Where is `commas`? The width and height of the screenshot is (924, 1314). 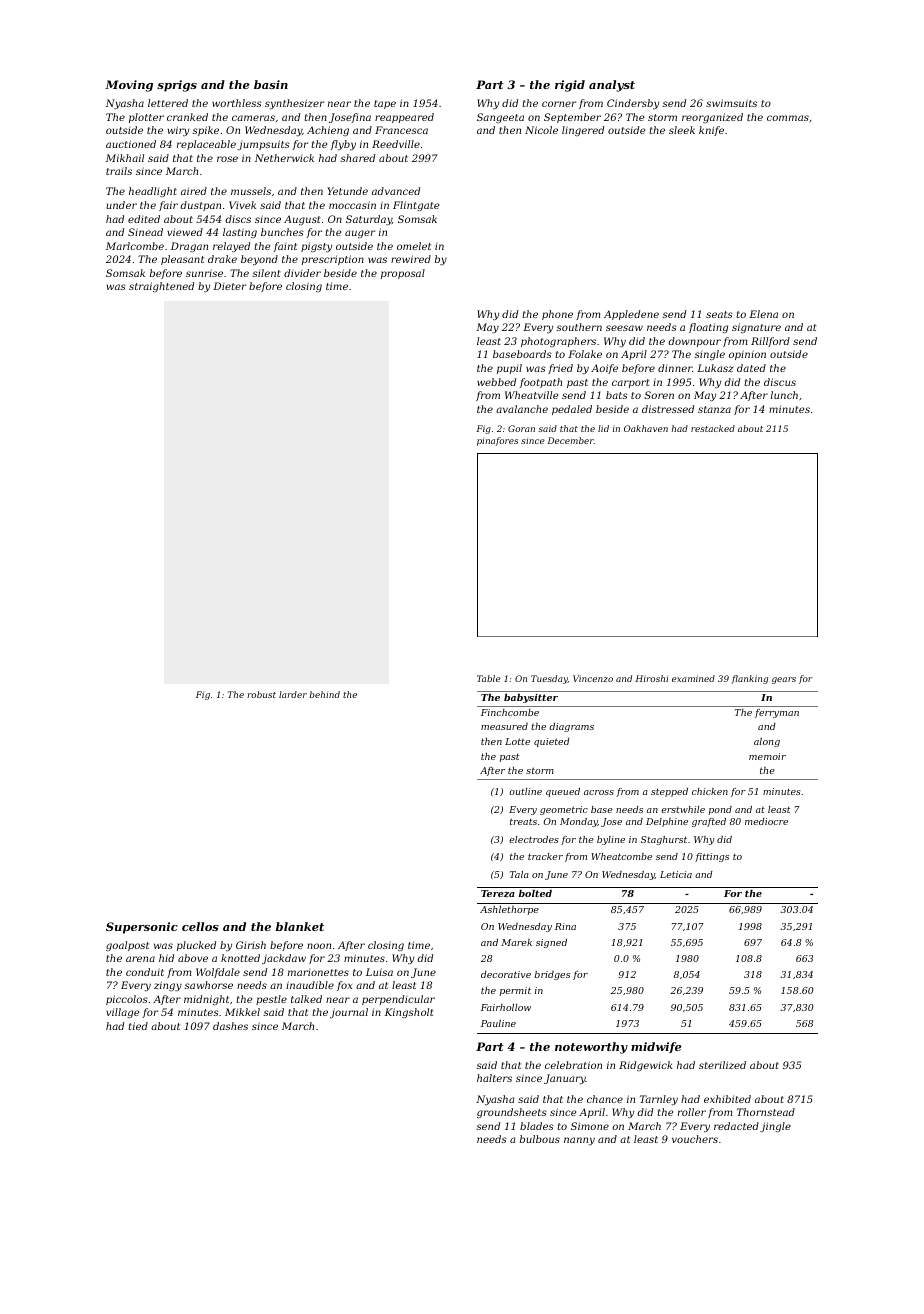 commas is located at coordinates (788, 118).
